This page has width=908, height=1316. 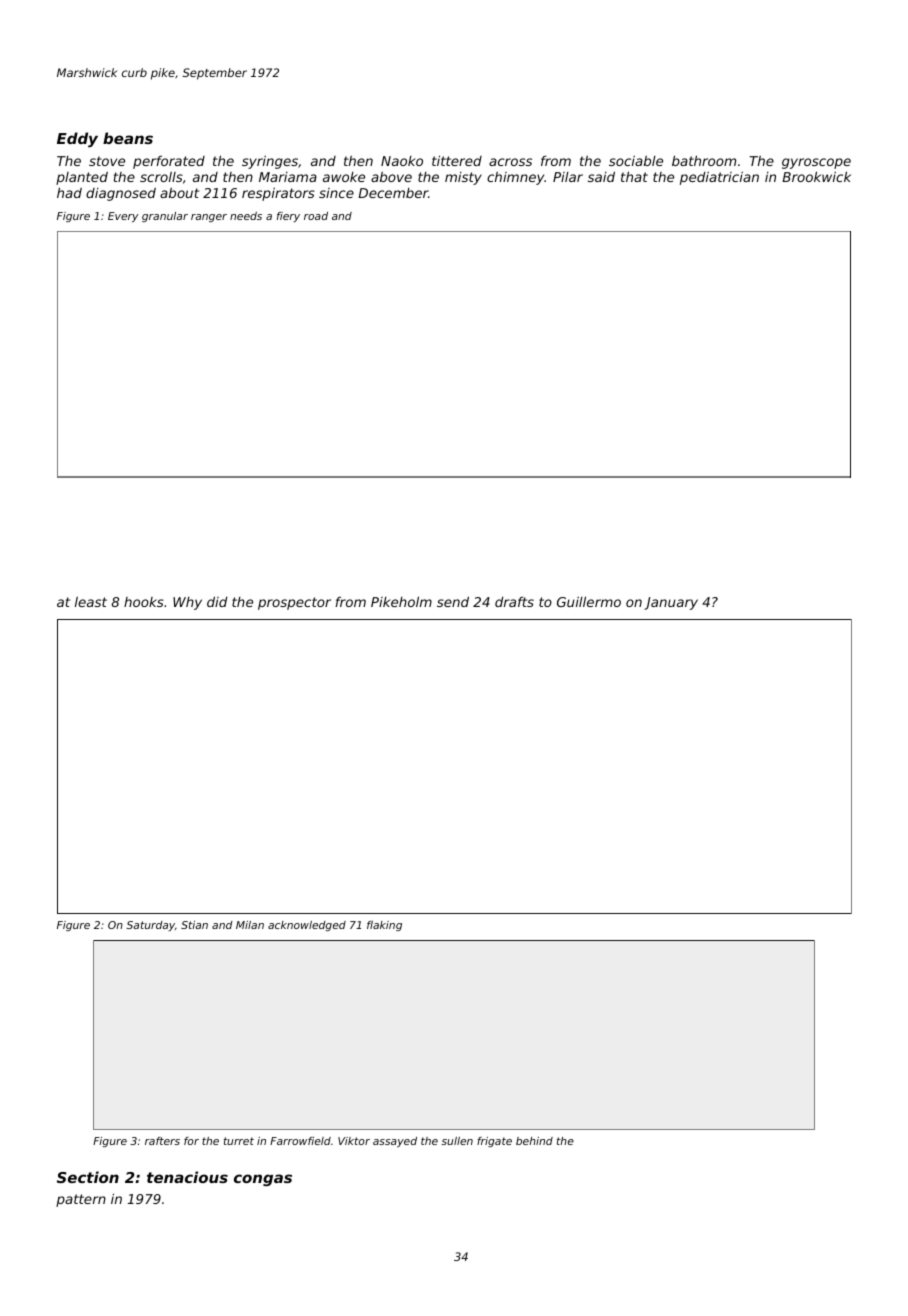 I want to click on beans, so click(x=128, y=138).
